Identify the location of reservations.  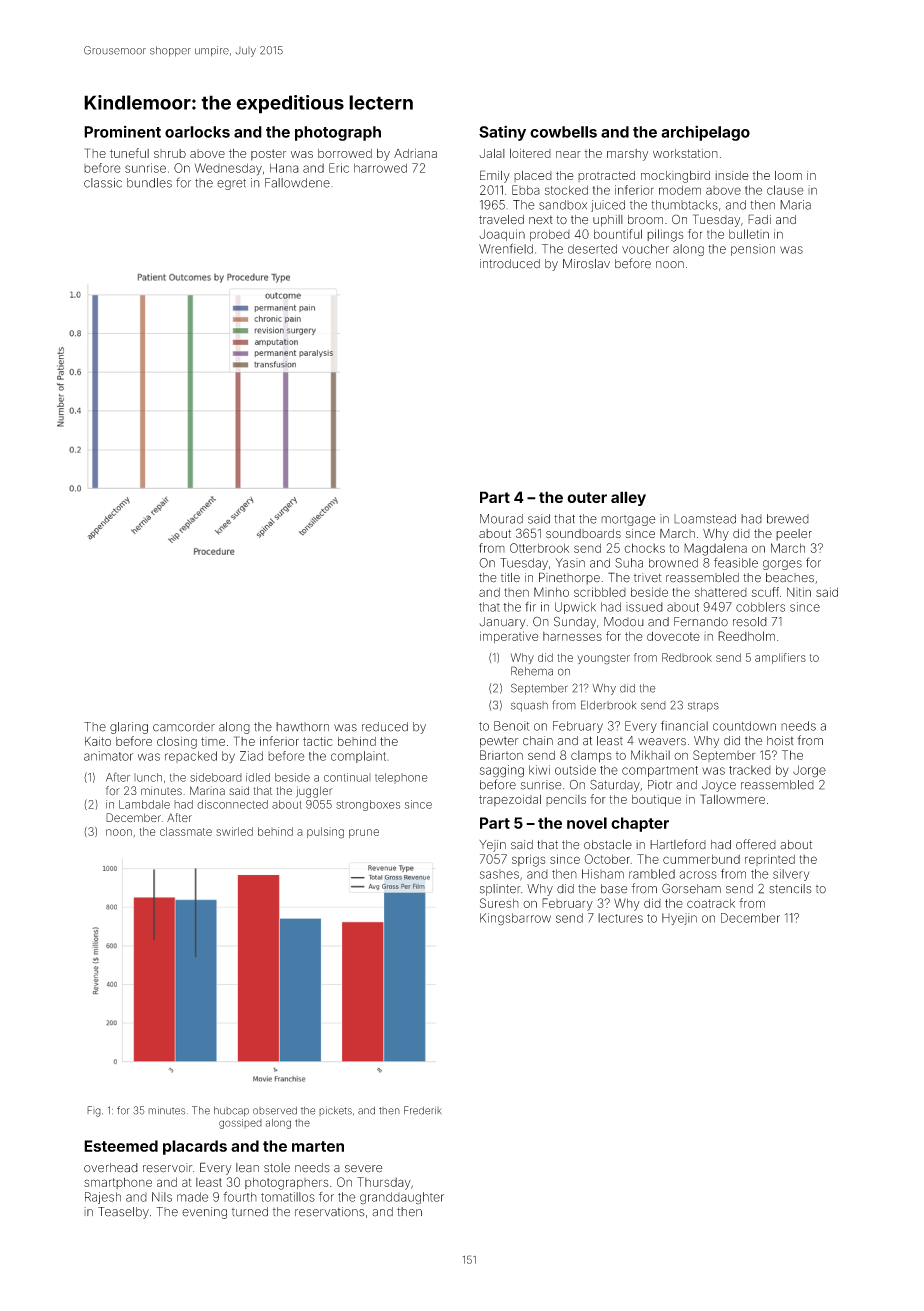
(330, 1212).
